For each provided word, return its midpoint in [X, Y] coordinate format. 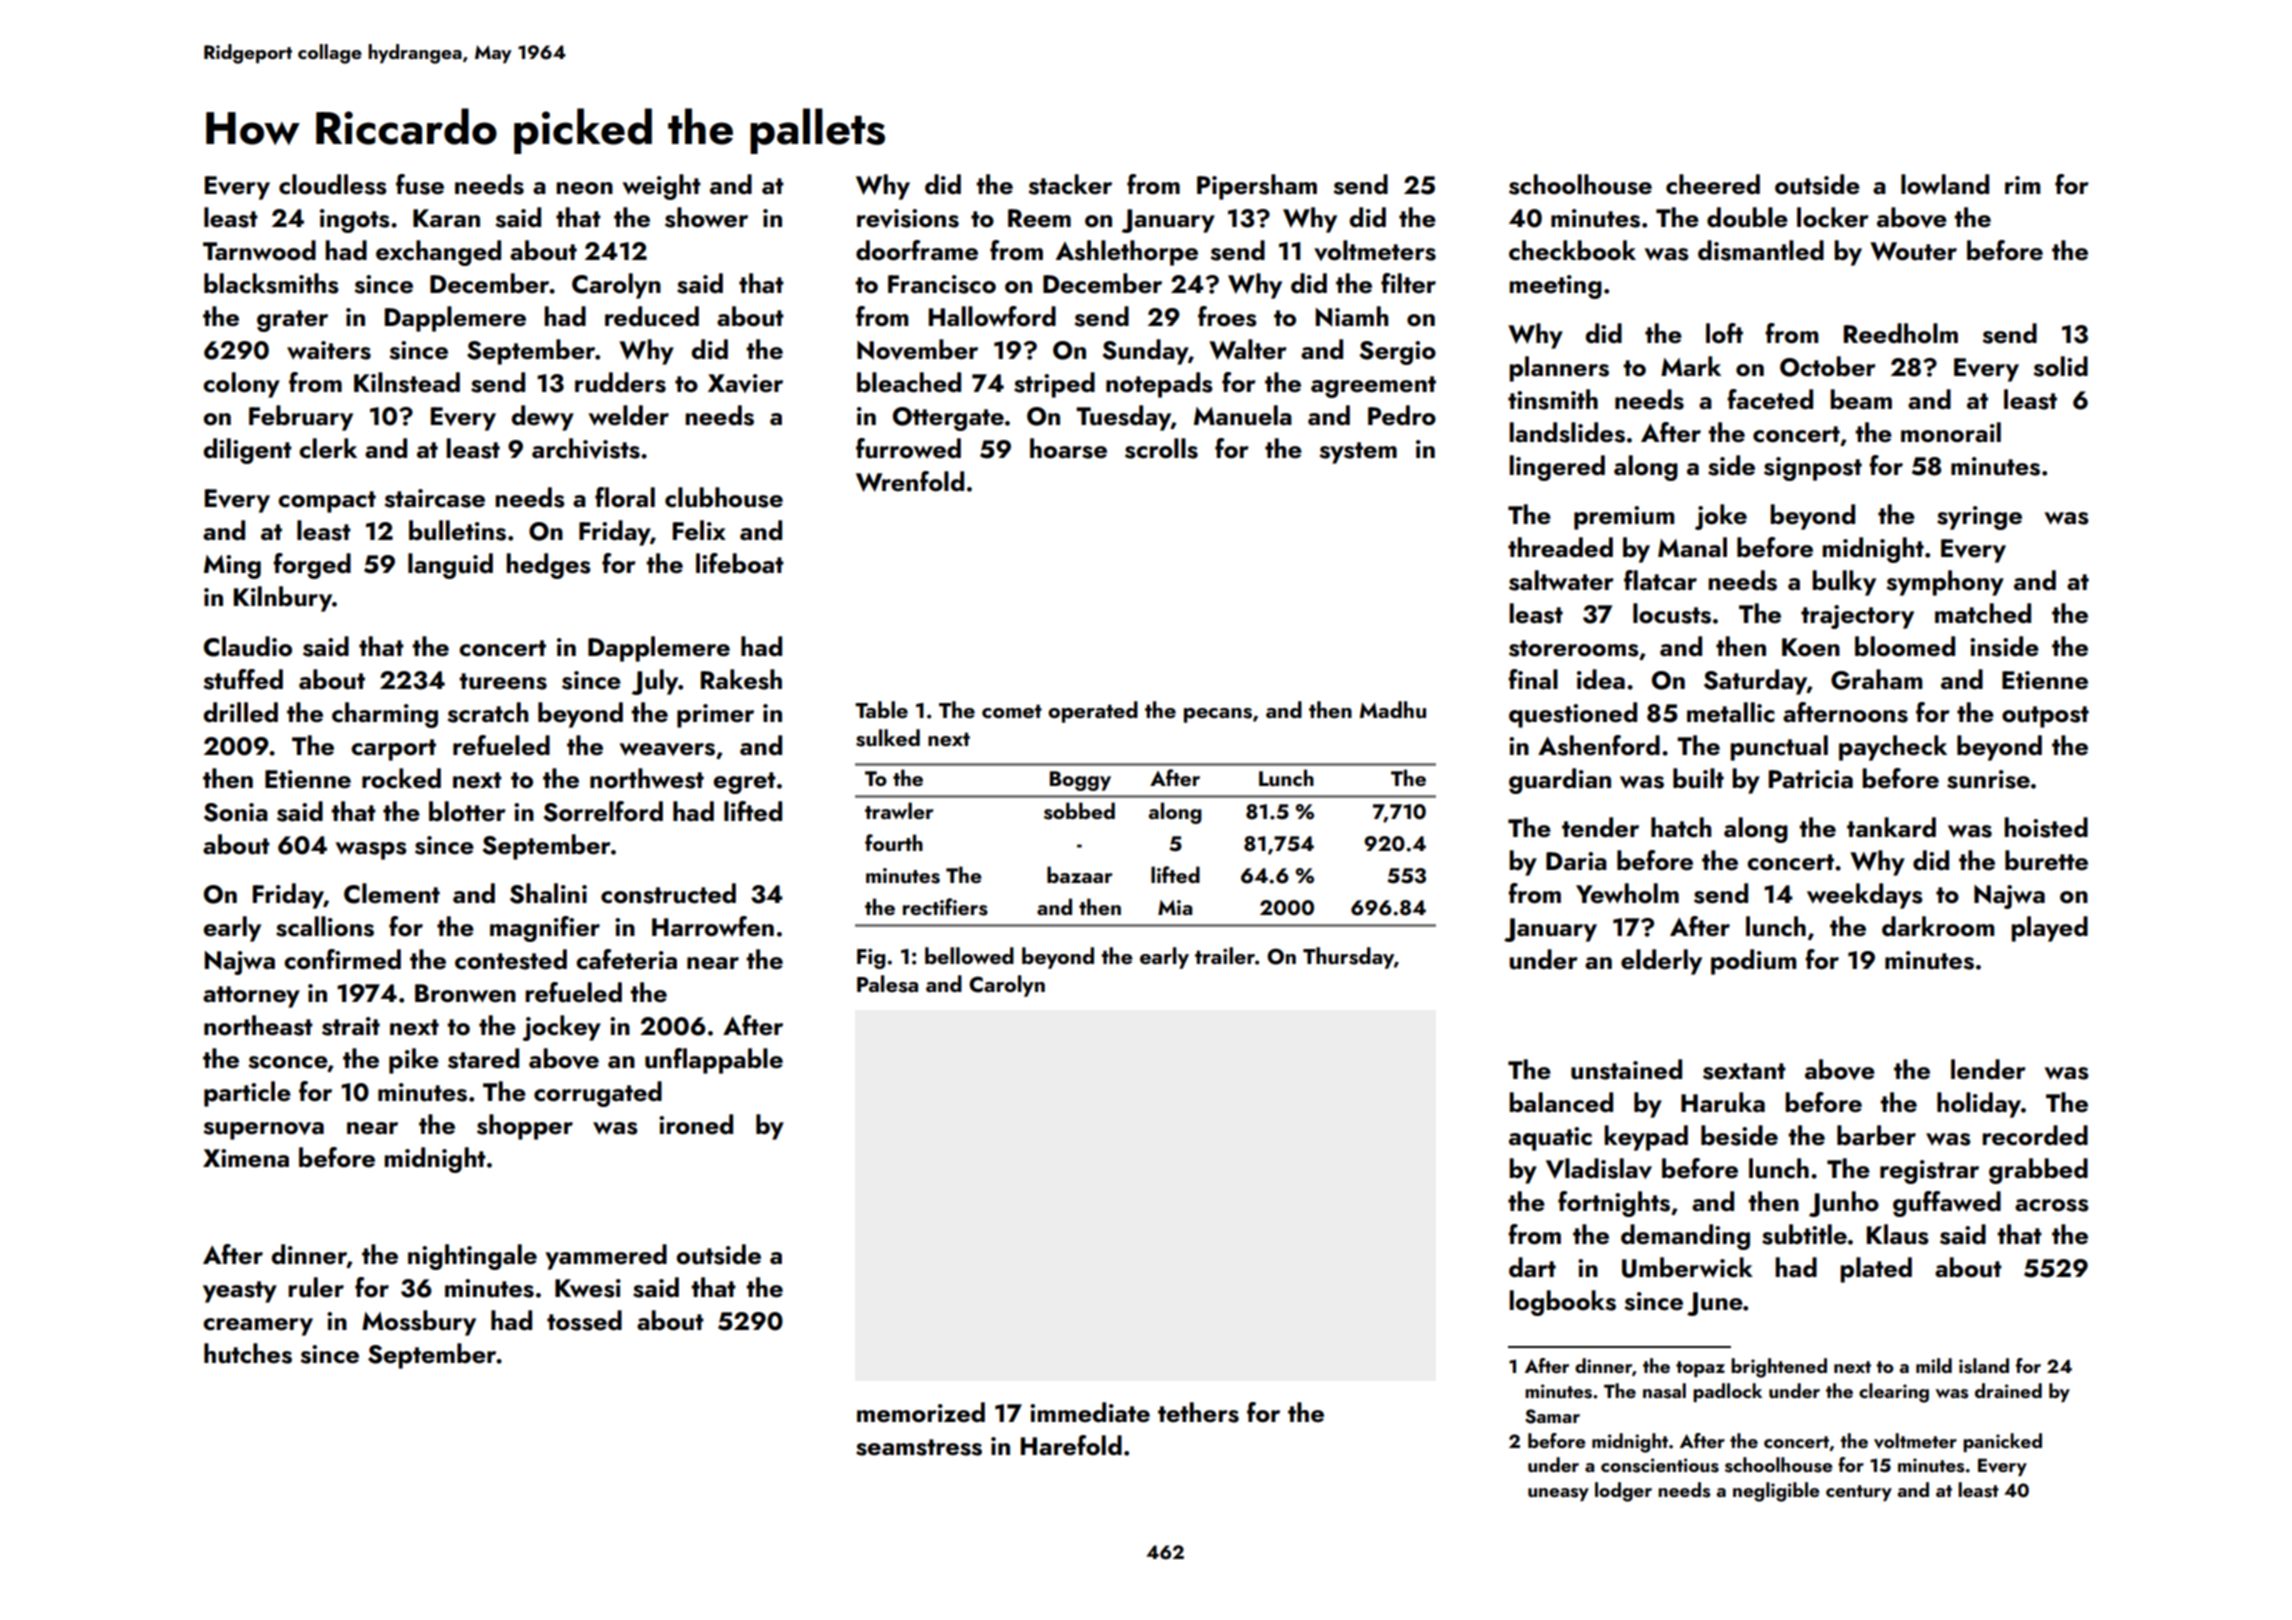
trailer [1225, 955]
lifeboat [740, 563]
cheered [1713, 184]
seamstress [919, 1447]
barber [1876, 1135]
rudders [620, 382]
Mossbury [419, 1323]
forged [312, 566]
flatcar [1660, 580]
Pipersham [1257, 187]
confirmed [342, 959]
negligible [1776, 1492]
